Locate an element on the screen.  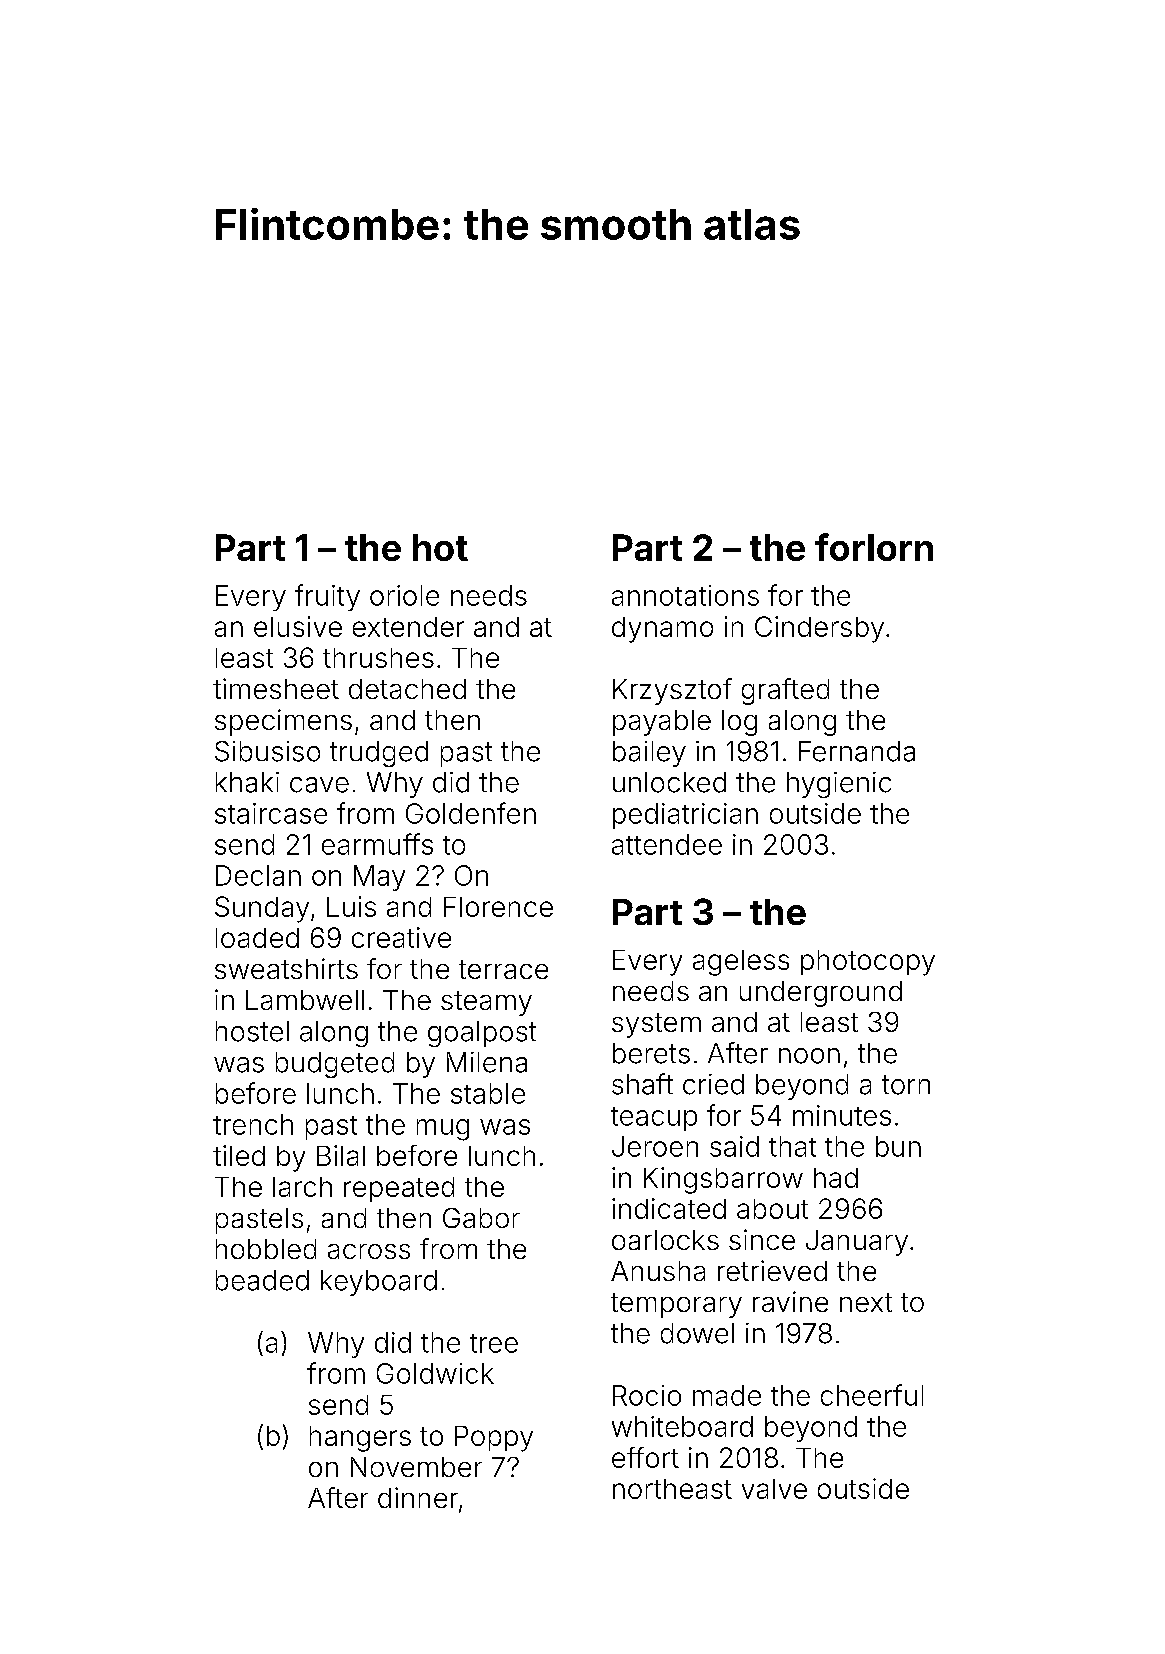
pediatrician is located at coordinates (685, 816).
